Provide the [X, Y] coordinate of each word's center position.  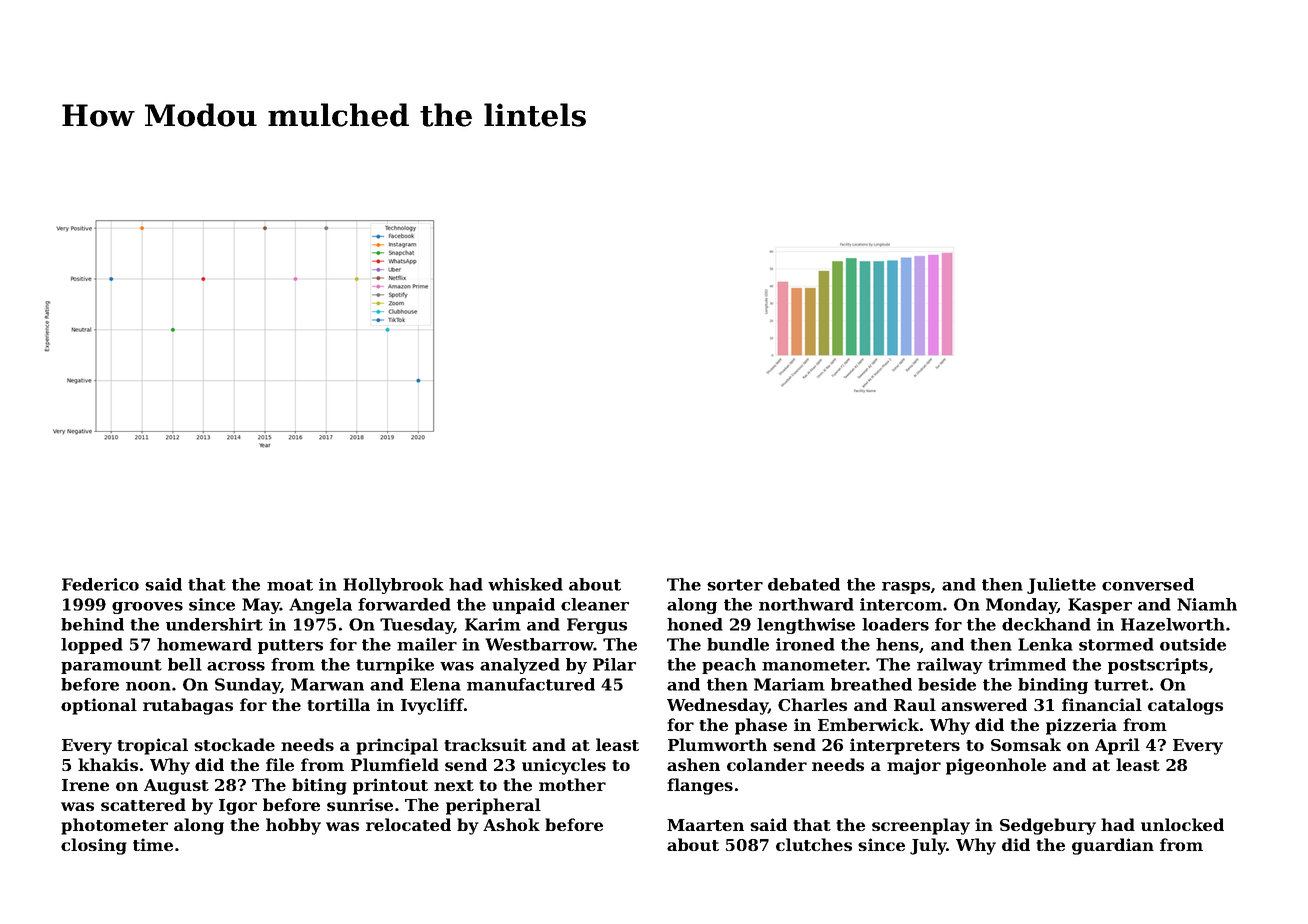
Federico [100, 584]
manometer [814, 665]
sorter [735, 585]
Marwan [327, 684]
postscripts [1158, 666]
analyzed [520, 666]
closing [94, 846]
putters [290, 646]
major [914, 766]
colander [767, 764]
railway [950, 666]
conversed [1148, 584]
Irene [85, 785]
